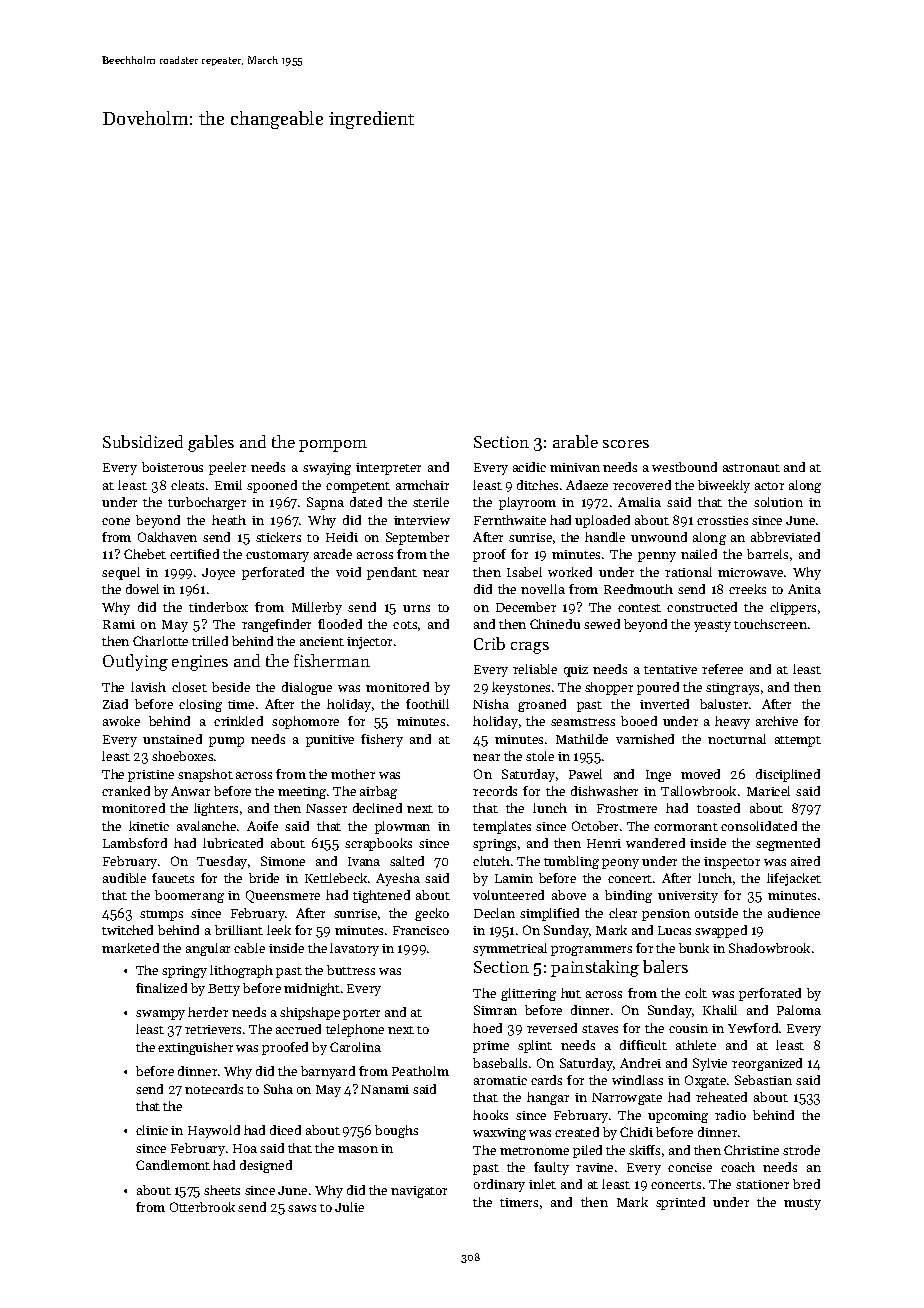 This screenshot has height=1308, width=924. What do you see at coordinates (645, 739) in the screenshot?
I see `varnished` at bounding box center [645, 739].
